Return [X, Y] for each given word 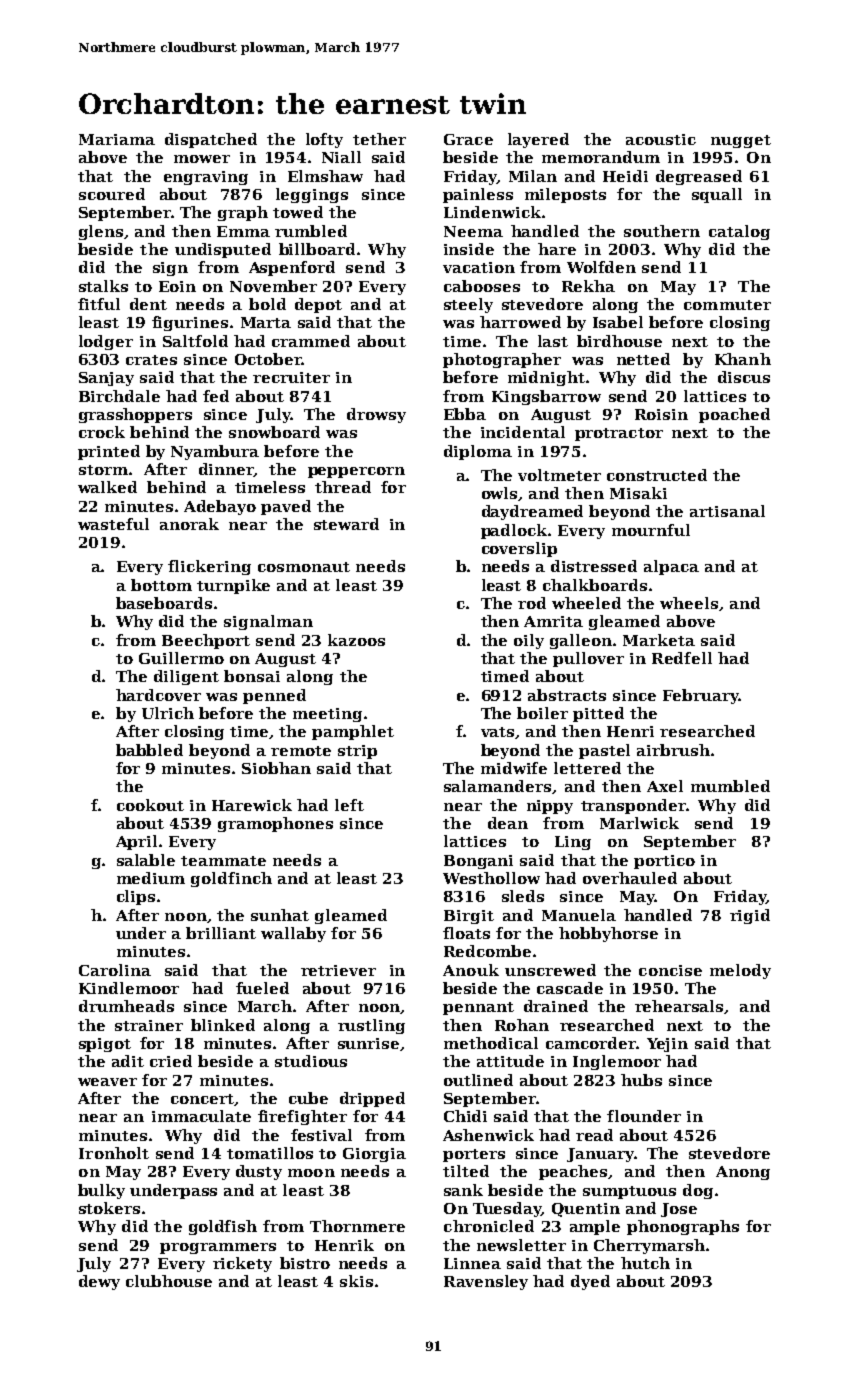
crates [151, 360]
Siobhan [276, 768]
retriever [338, 970]
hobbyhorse [608, 934]
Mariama [117, 139]
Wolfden [601, 267]
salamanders [497, 786]
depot [318, 305]
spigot [105, 1045]
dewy [99, 1282]
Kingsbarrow [546, 397]
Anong [743, 1173]
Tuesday [507, 1209]
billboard [317, 249]
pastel [604, 751]
